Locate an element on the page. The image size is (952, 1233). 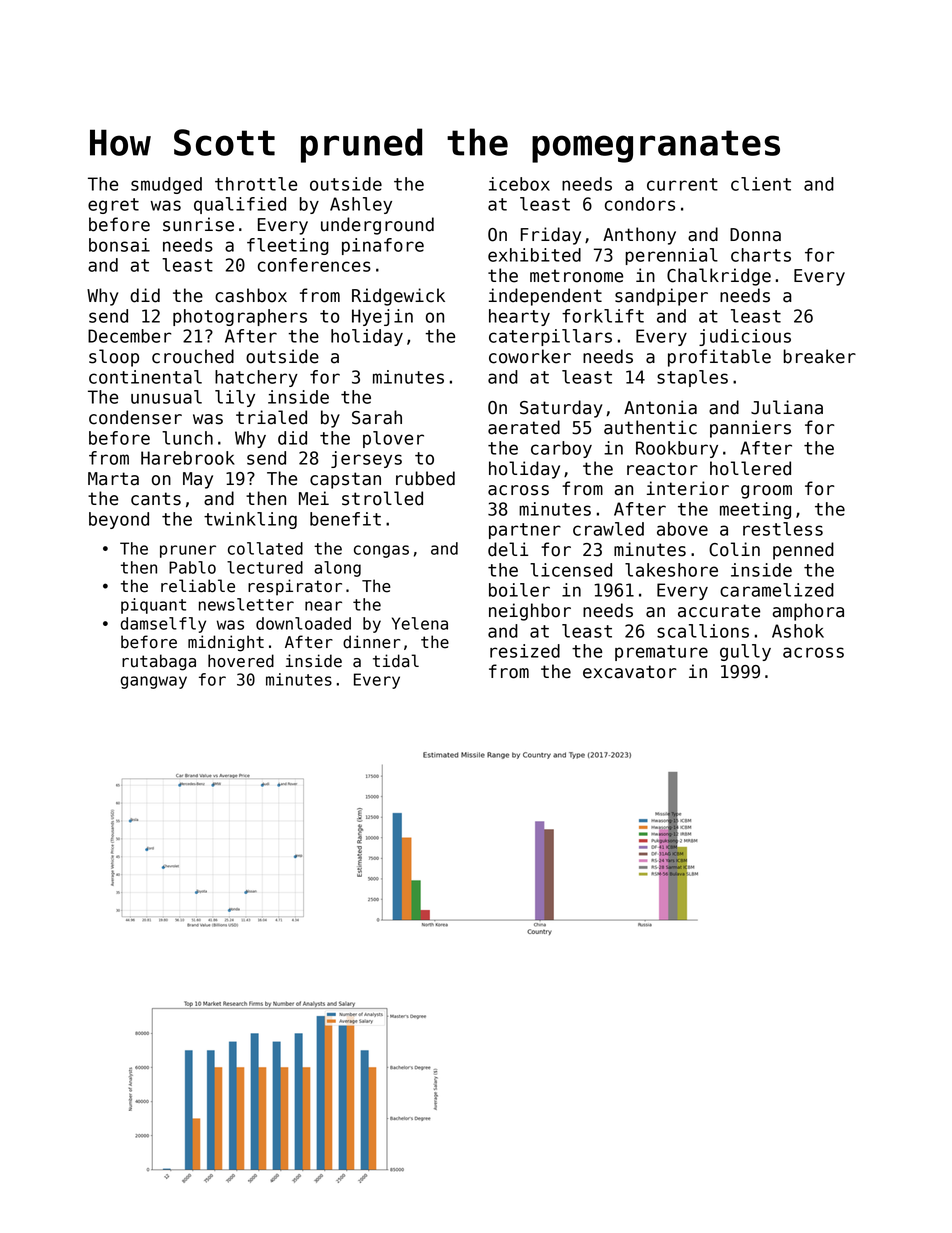
midnight is located at coordinates (226, 643).
